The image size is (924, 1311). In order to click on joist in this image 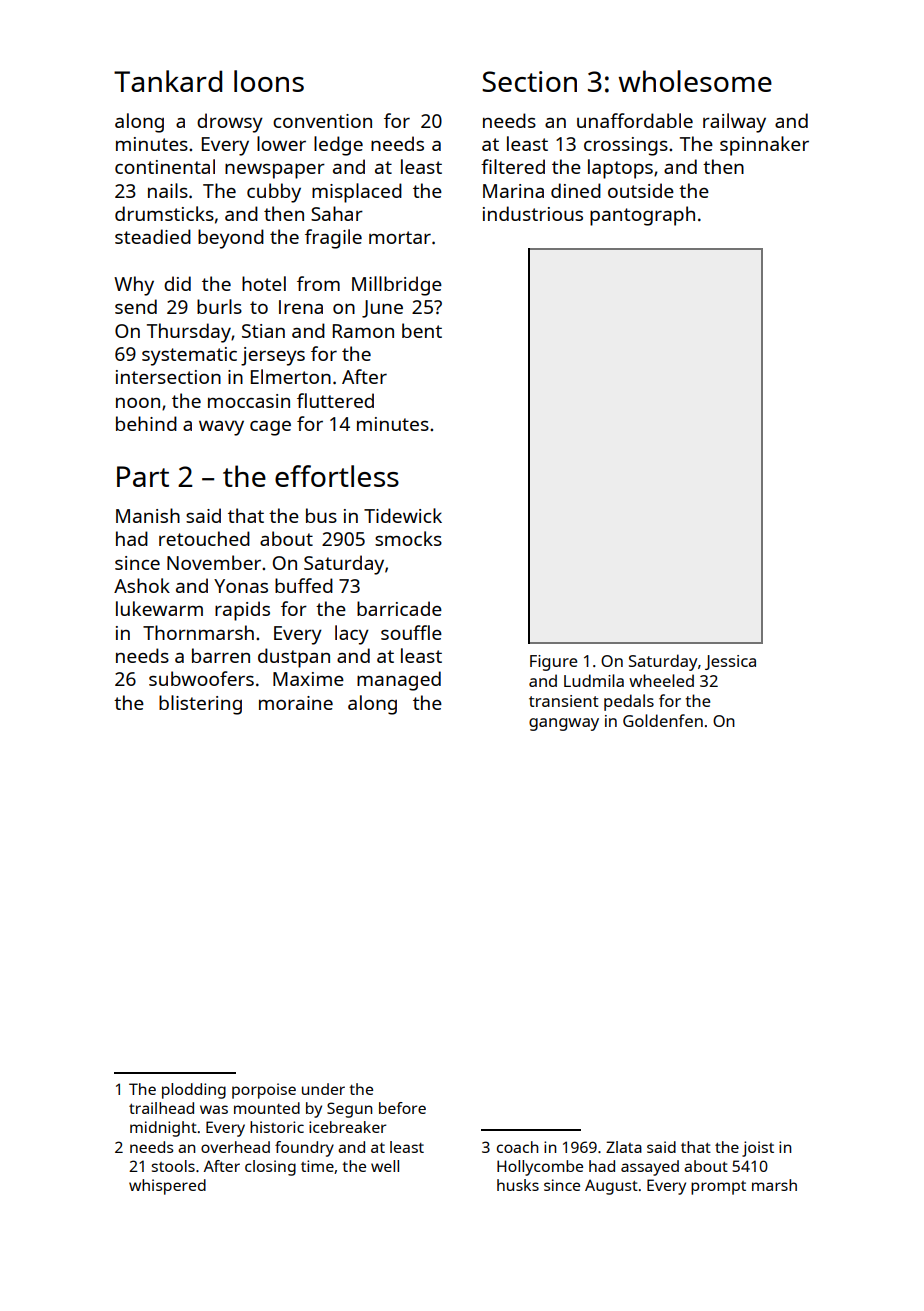, I will do `click(758, 1149)`.
